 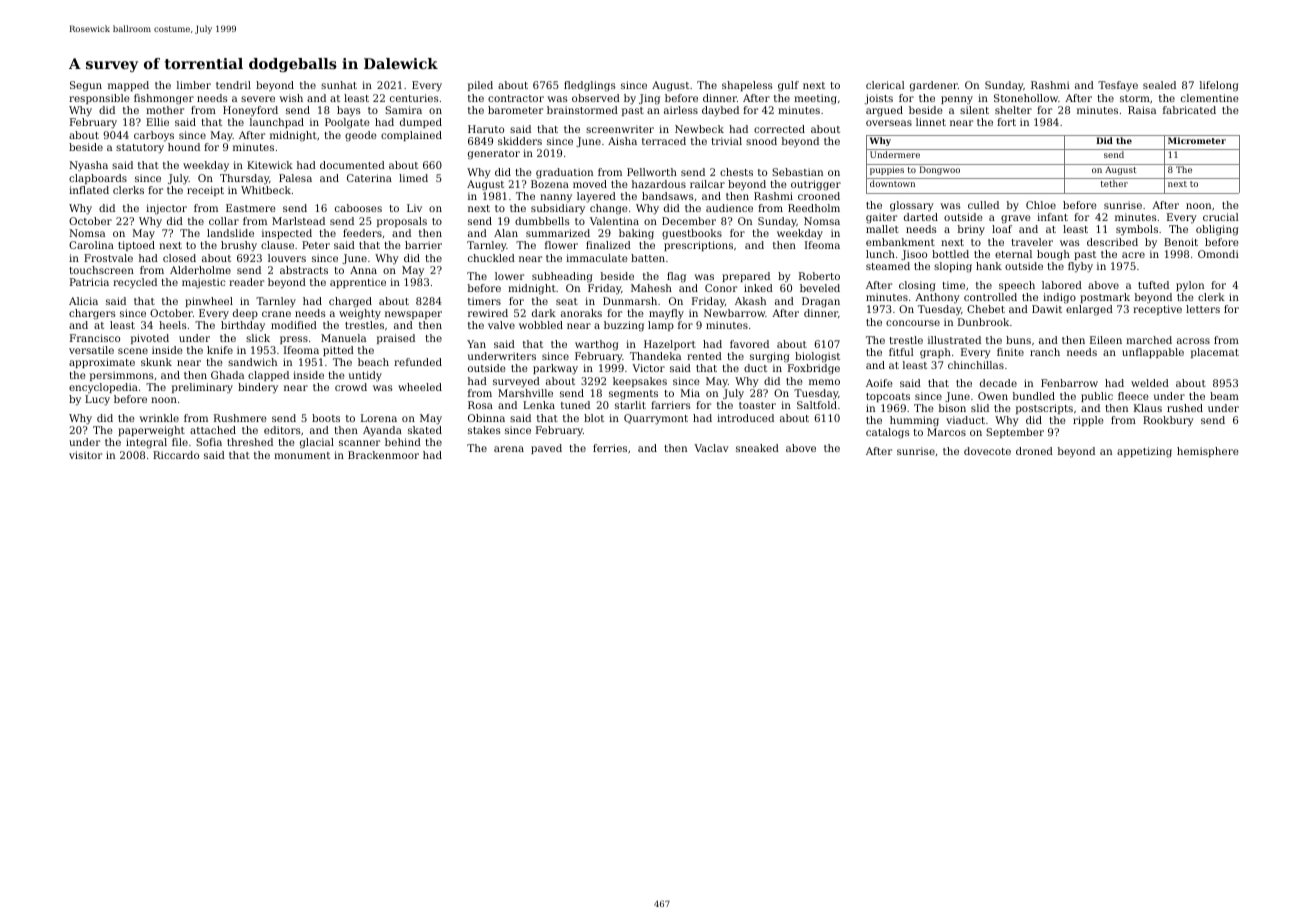 I want to click on wobbled, so click(x=541, y=325).
